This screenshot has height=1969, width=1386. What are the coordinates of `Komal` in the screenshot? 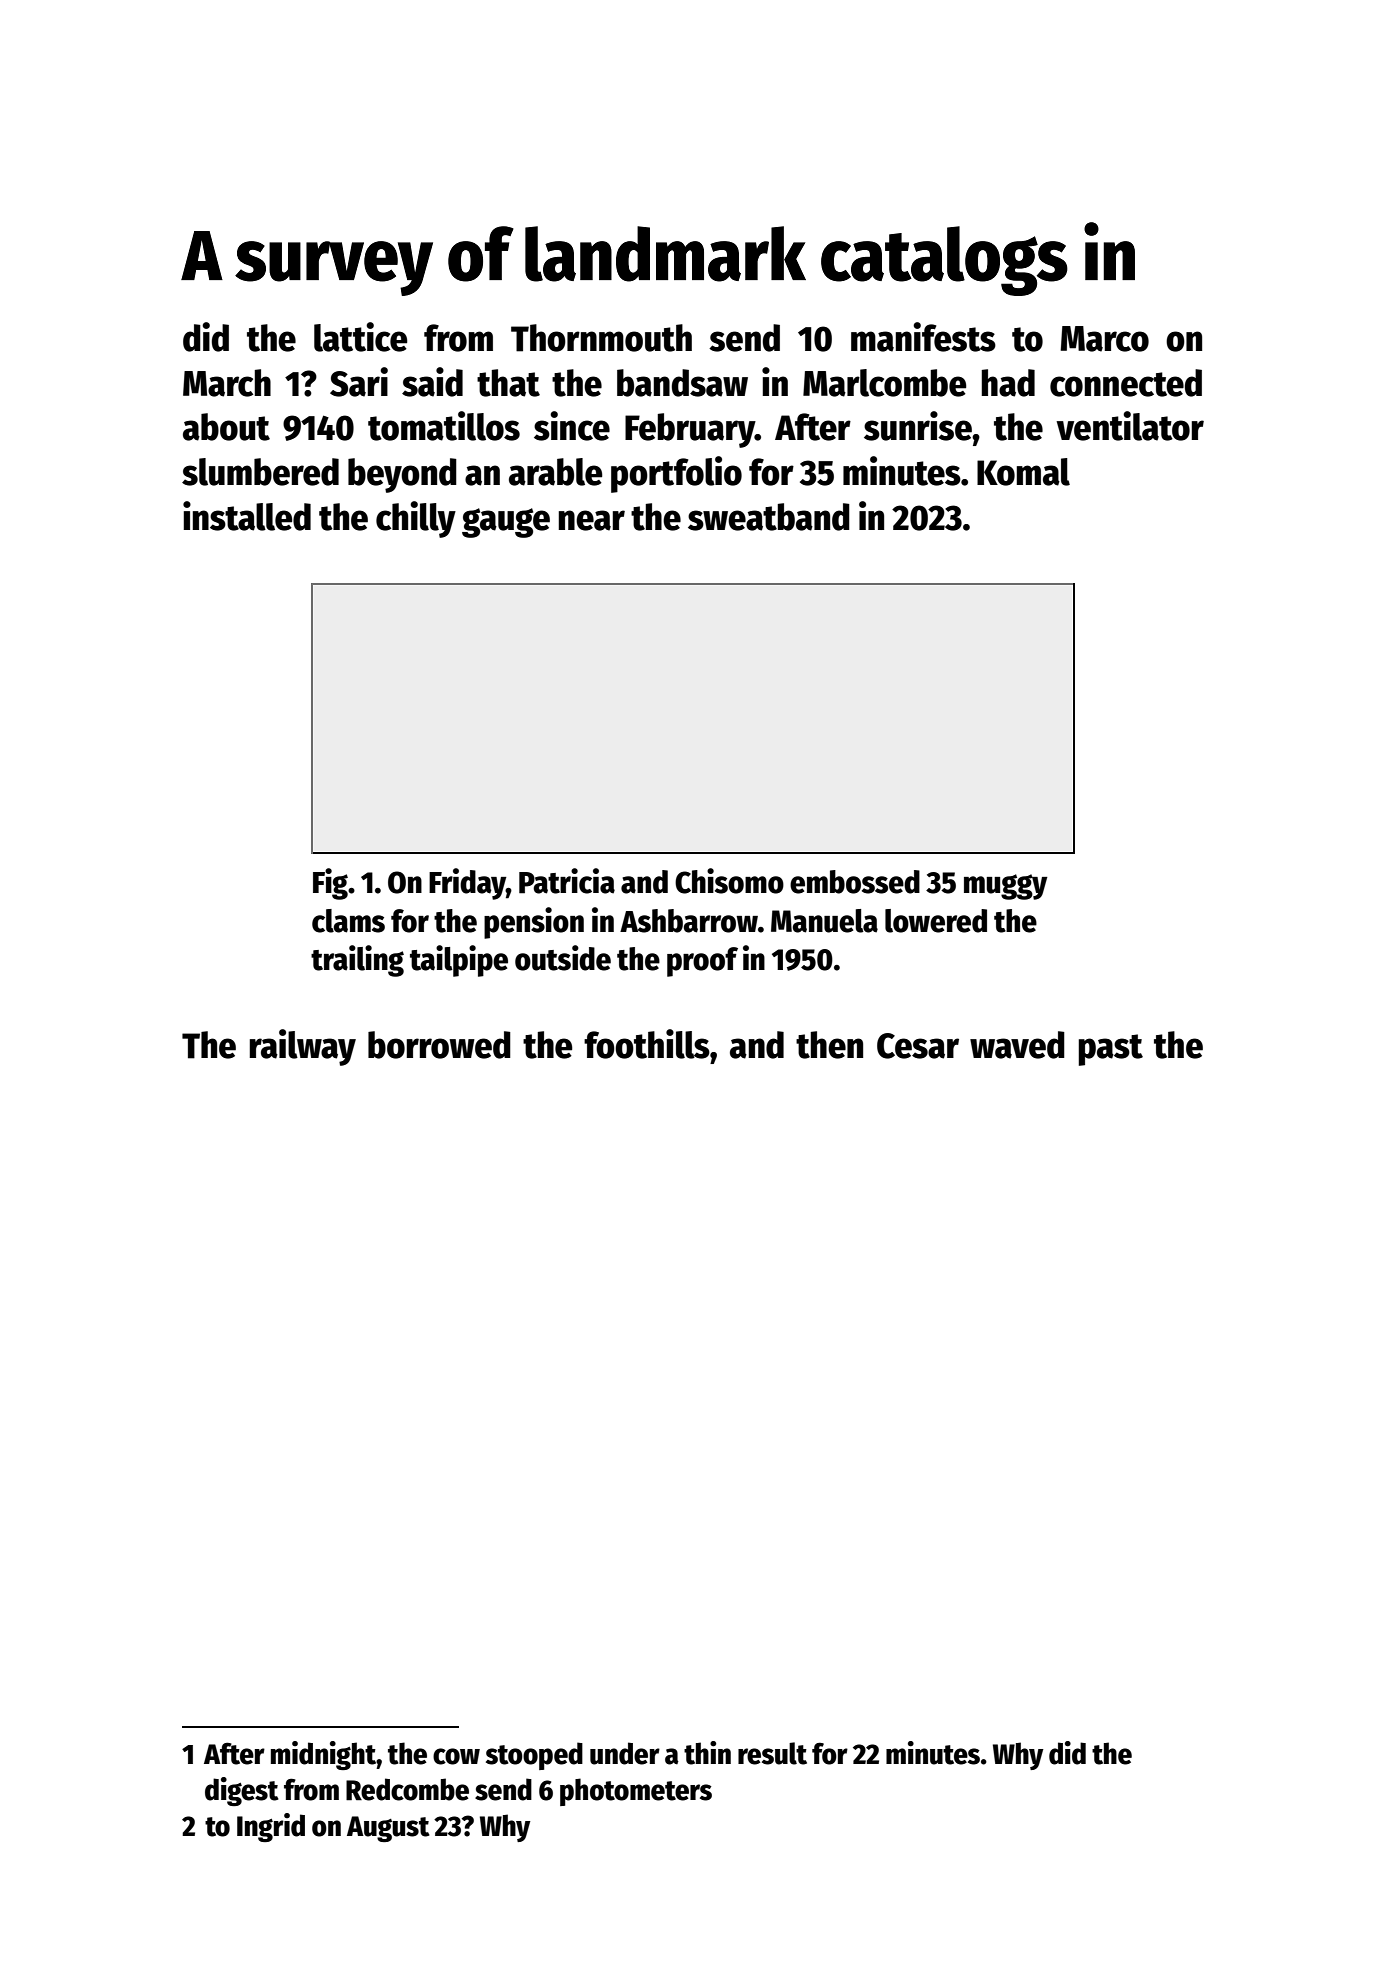 It's located at (1023, 472).
